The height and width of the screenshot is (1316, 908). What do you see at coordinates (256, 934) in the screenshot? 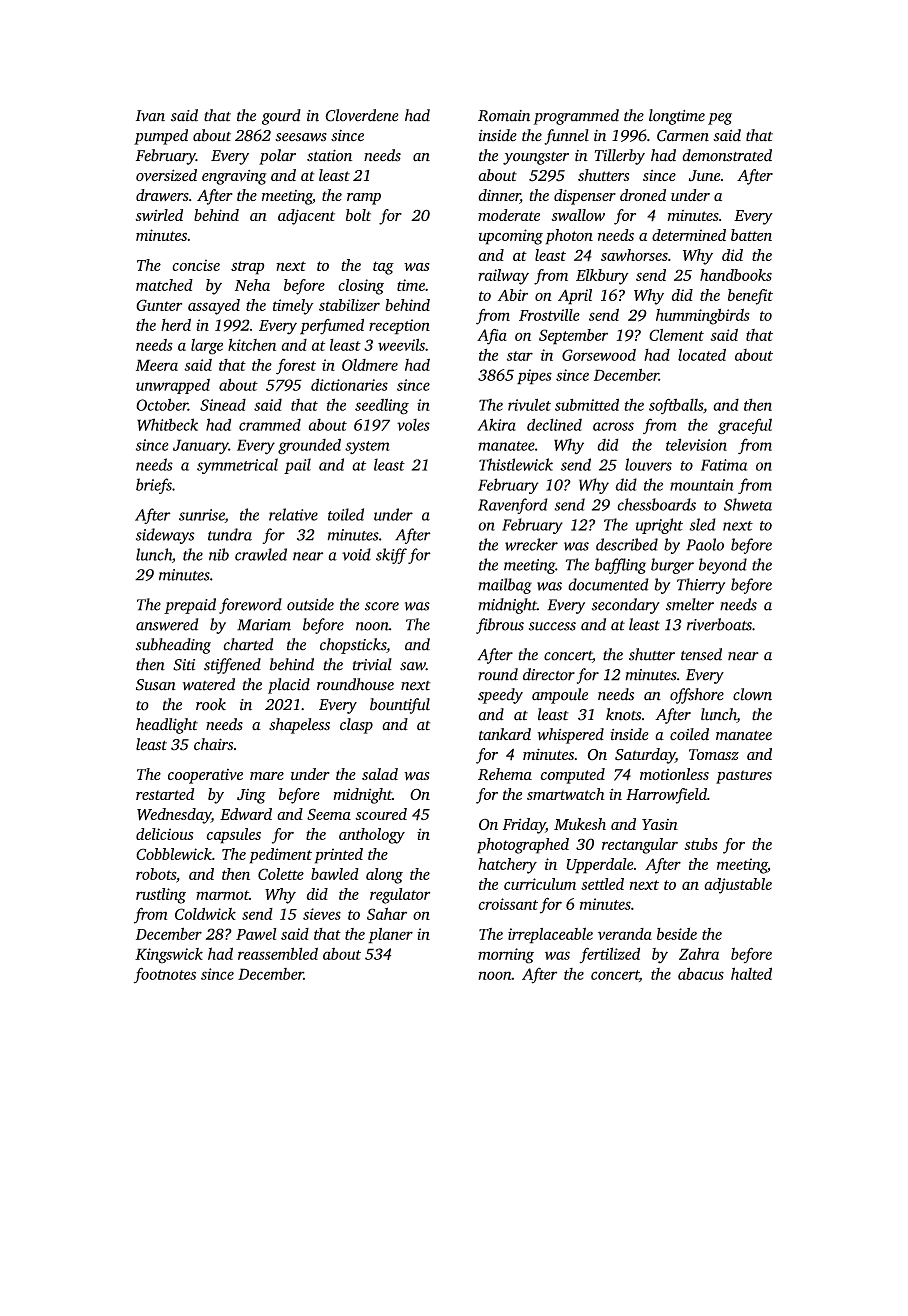
I see `Pawel` at bounding box center [256, 934].
